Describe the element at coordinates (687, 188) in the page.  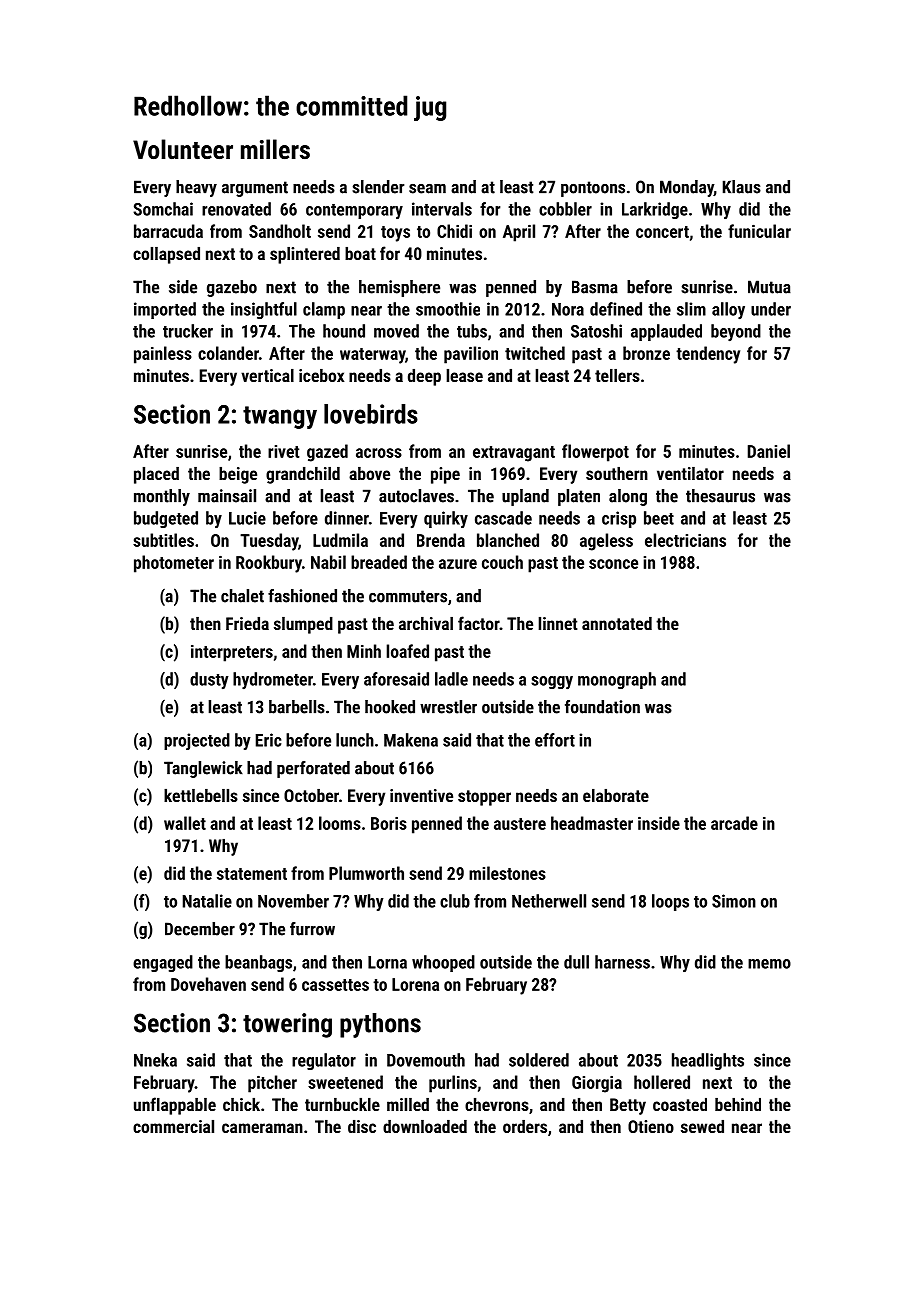
I see `Monday` at that location.
